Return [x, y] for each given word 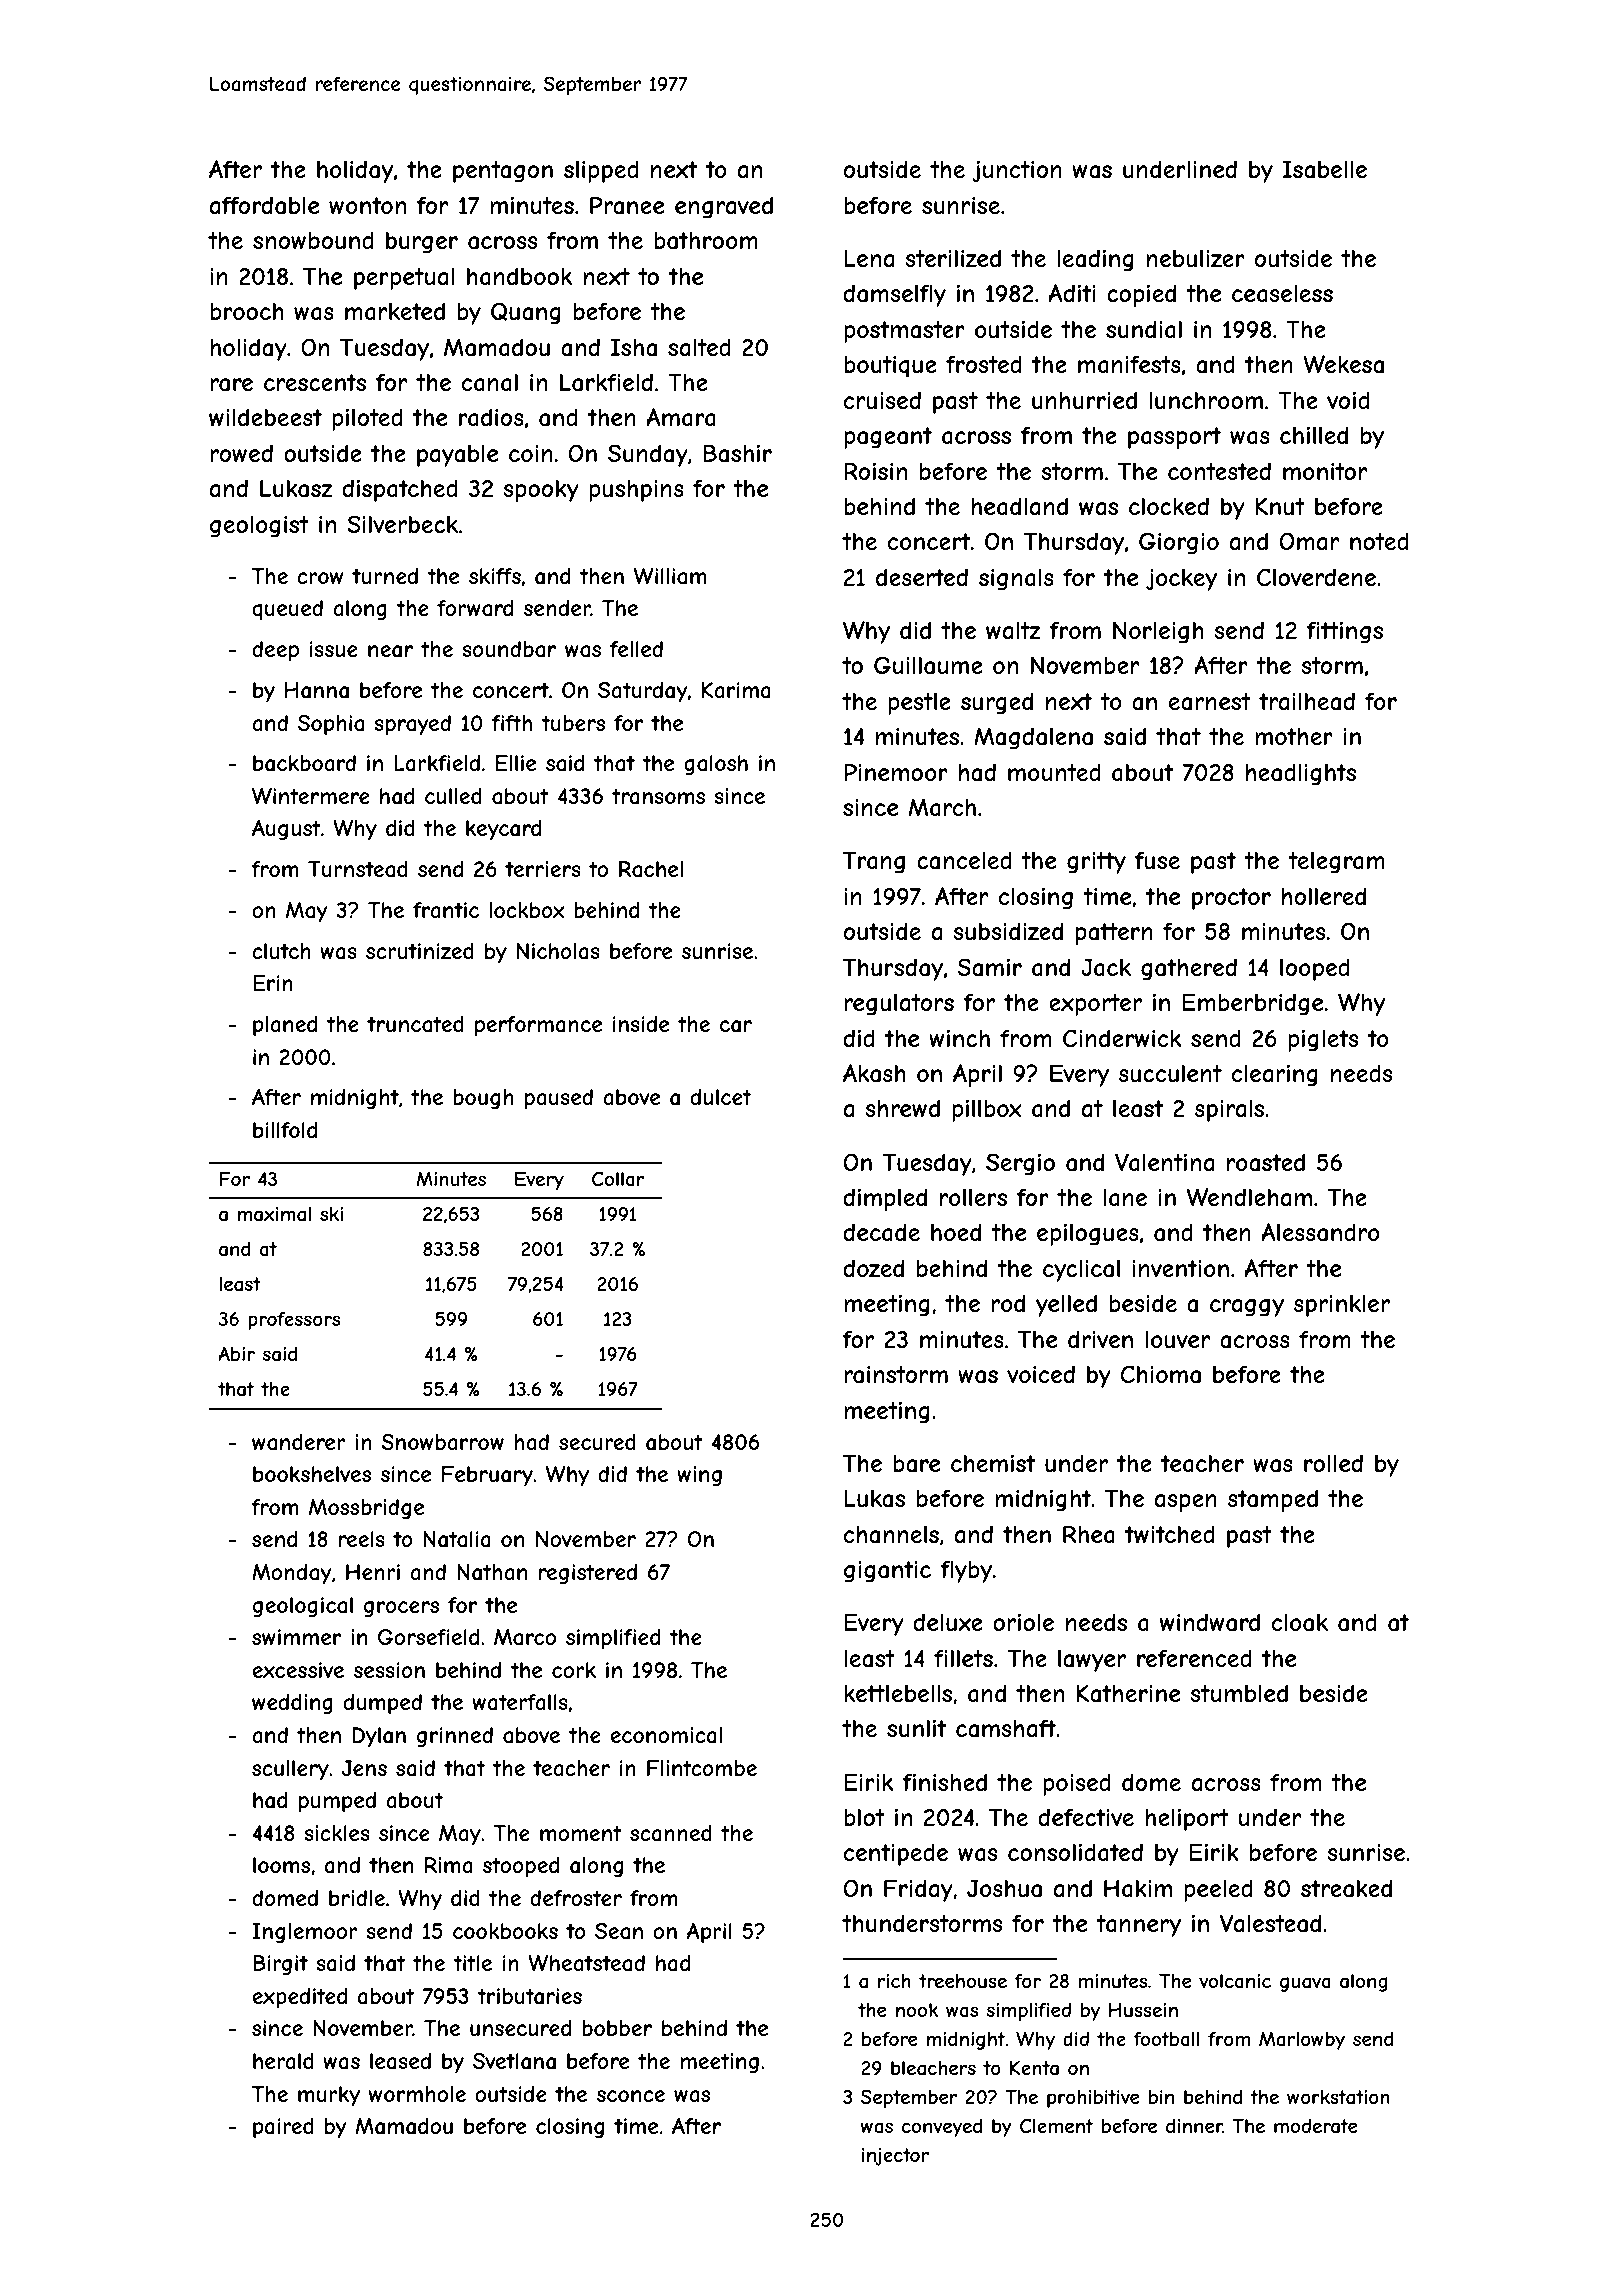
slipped [601, 171]
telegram [1336, 863]
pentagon [503, 172]
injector [895, 2156]
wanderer [299, 1442]
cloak [1300, 1623]
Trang [874, 862]
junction [1017, 171]
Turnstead [358, 869]
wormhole [417, 2094]
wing [699, 1476]
